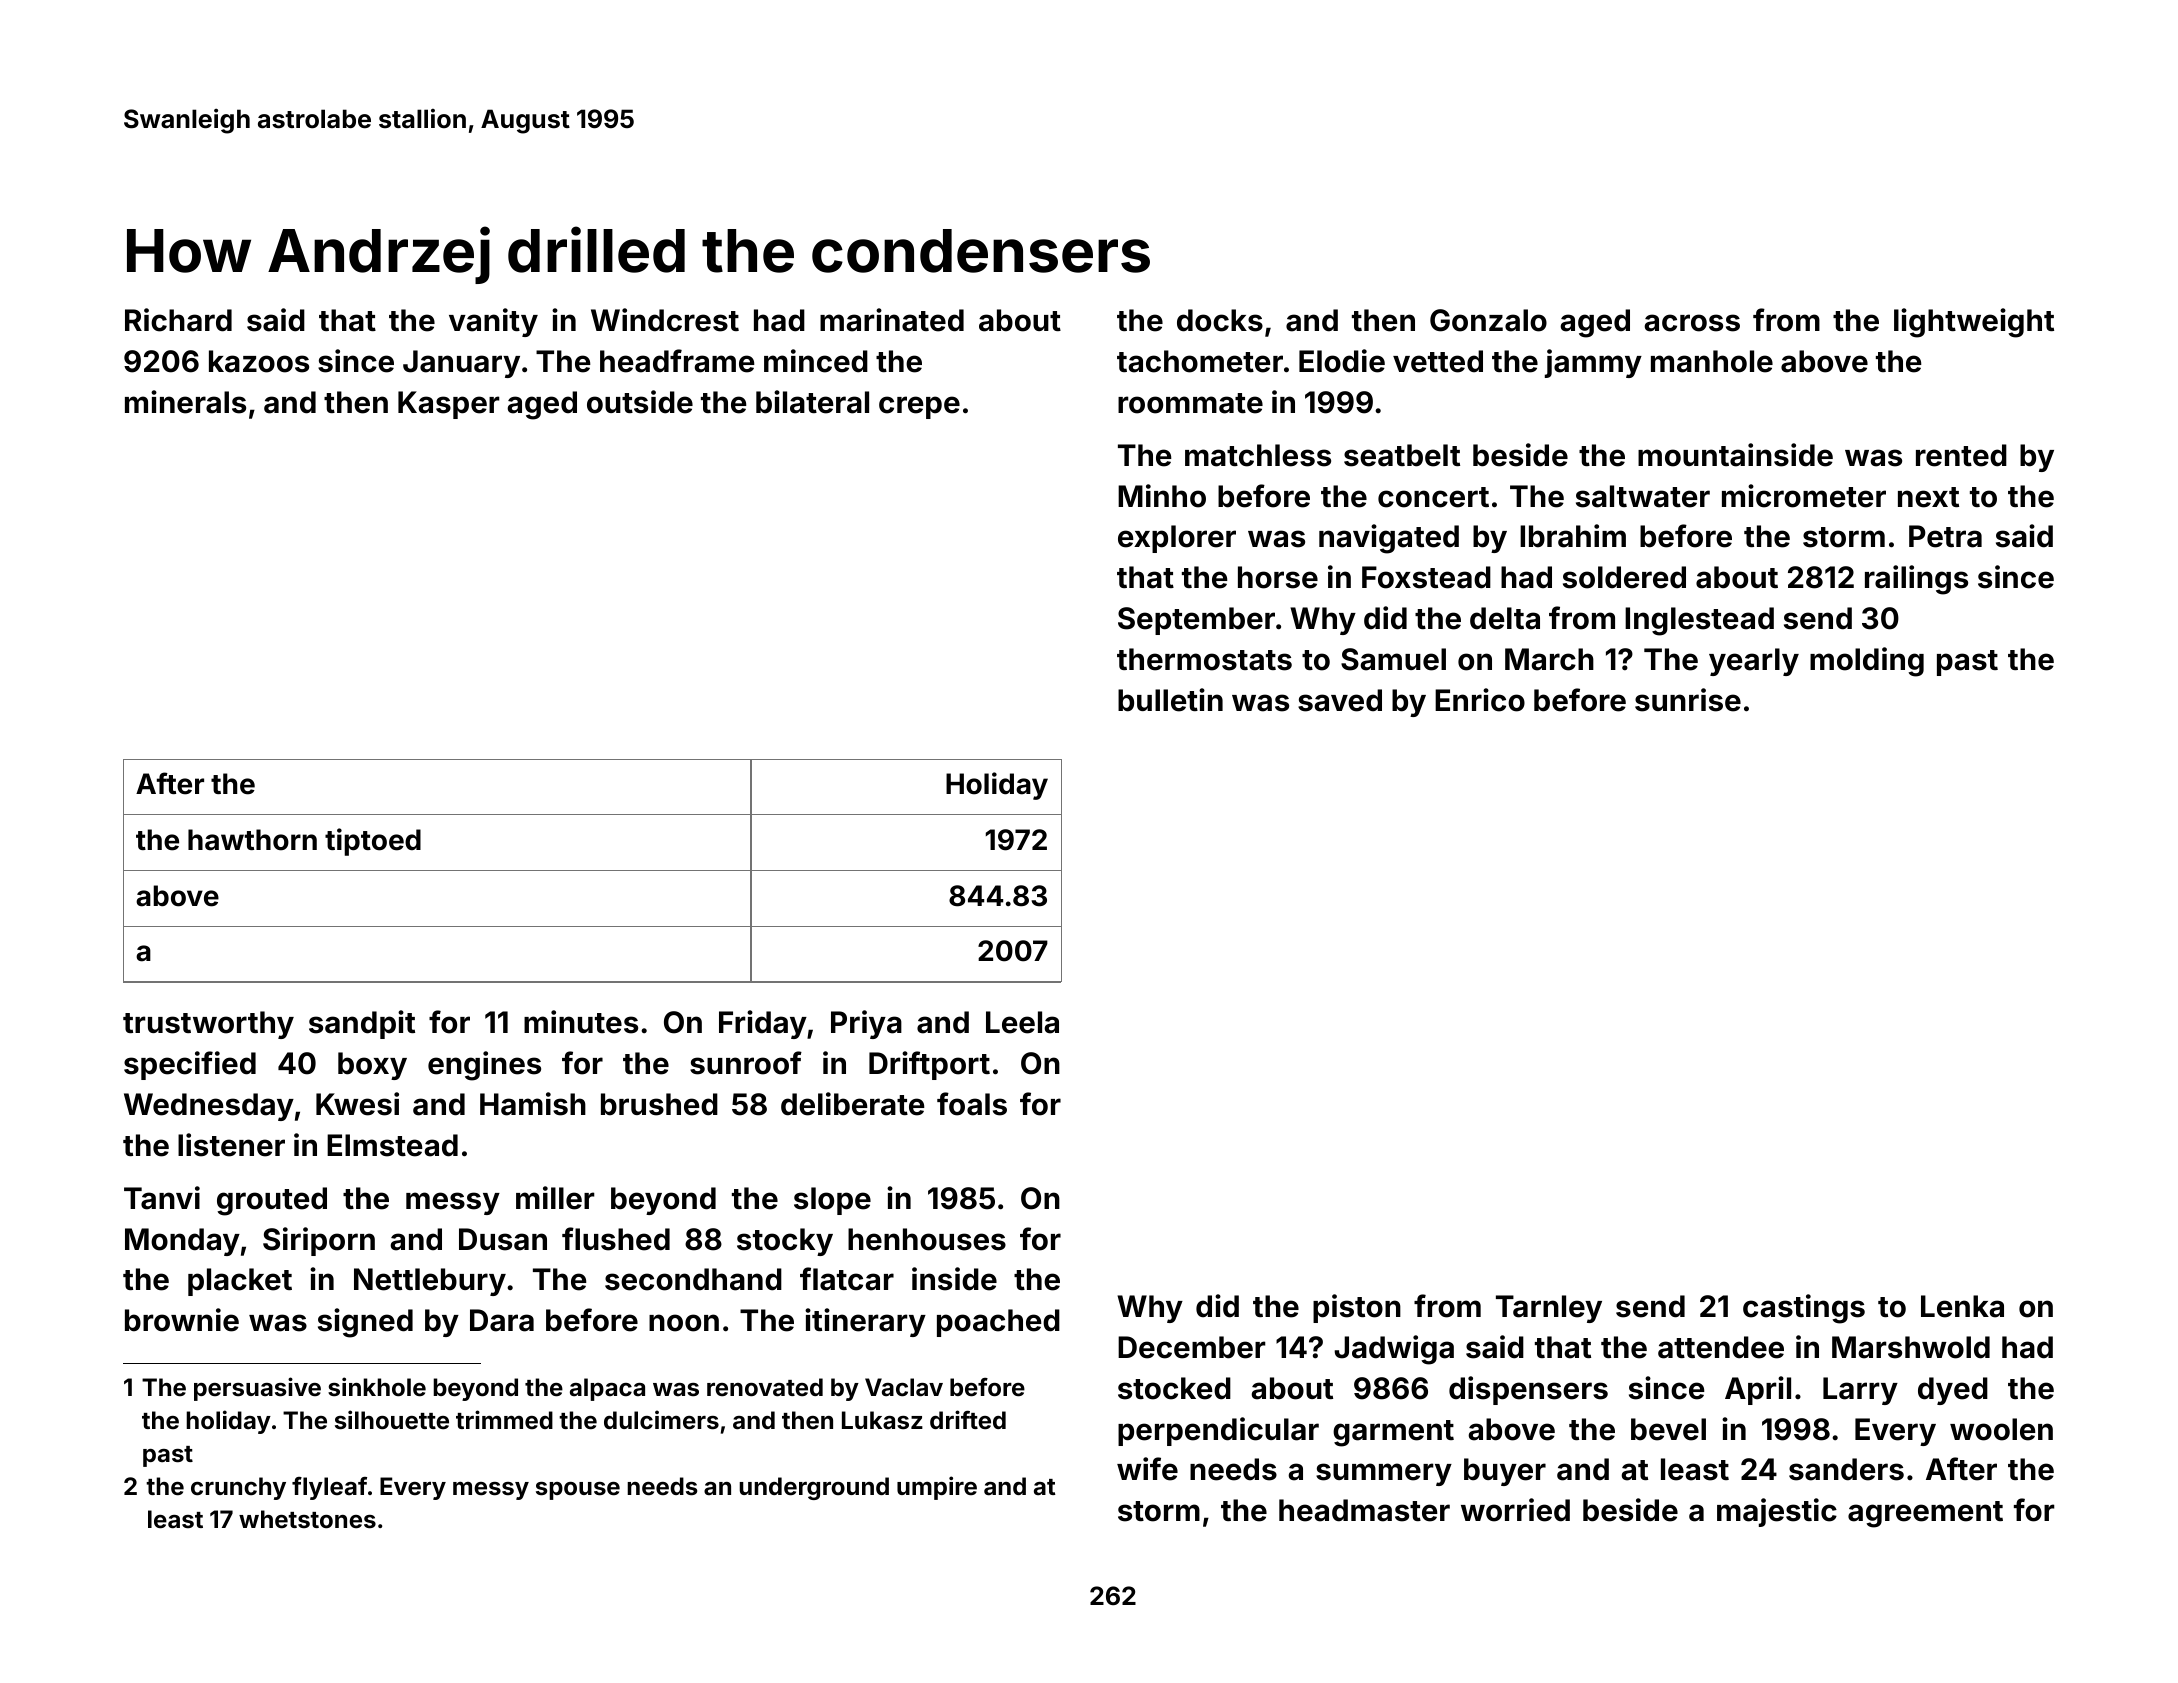 The width and height of the image is (2178, 1683). What do you see at coordinates (1190, 403) in the image?
I see `roommate` at bounding box center [1190, 403].
